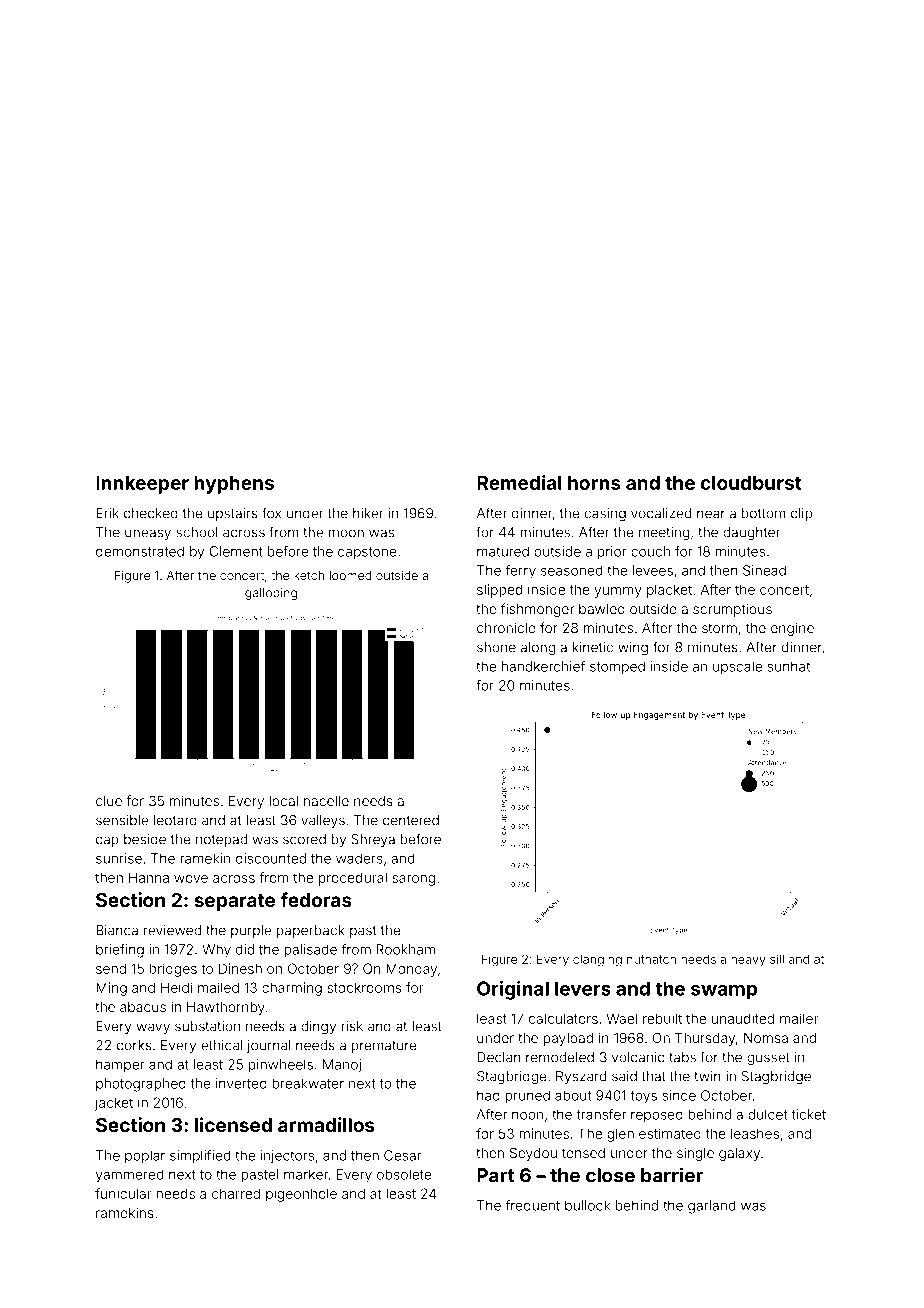 This document has height=1308, width=924. What do you see at coordinates (711, 1207) in the document?
I see `garland` at bounding box center [711, 1207].
